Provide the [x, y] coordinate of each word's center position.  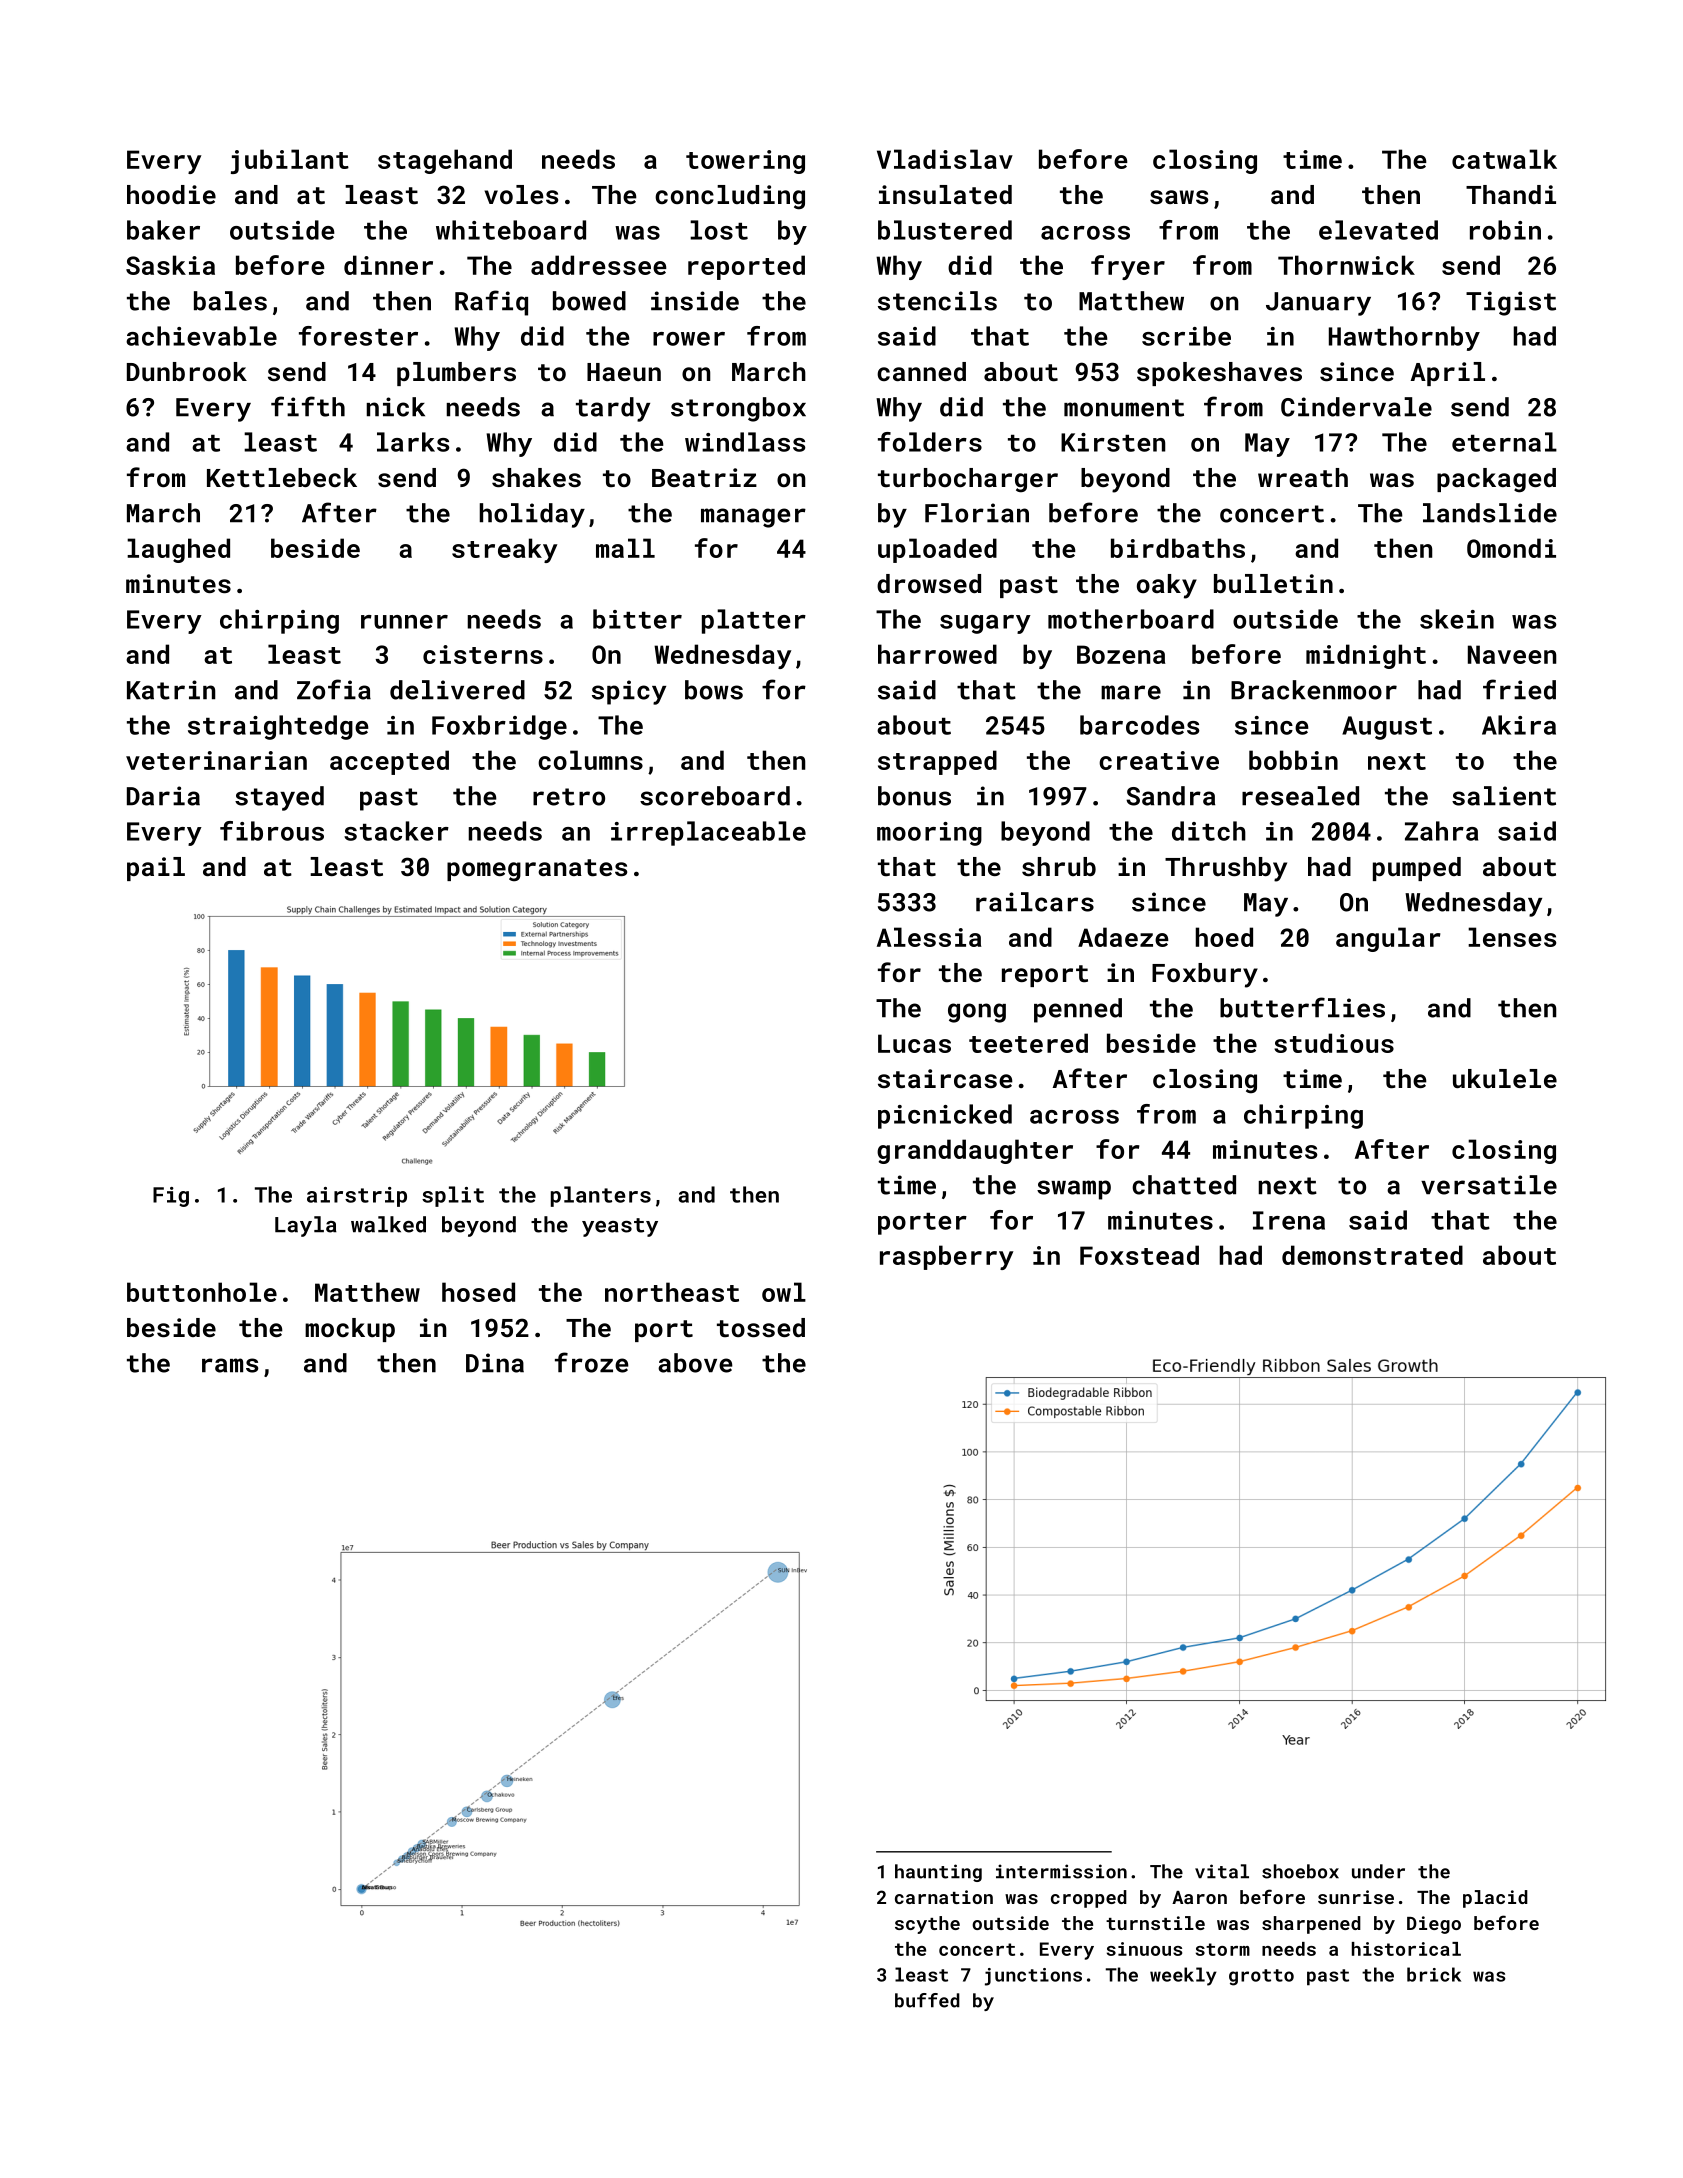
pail [156, 869]
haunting [938, 1873]
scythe [927, 1925]
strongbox [738, 409]
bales [230, 301]
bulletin [1273, 583]
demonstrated [1372, 1255]
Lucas [914, 1043]
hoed [1224, 937]
